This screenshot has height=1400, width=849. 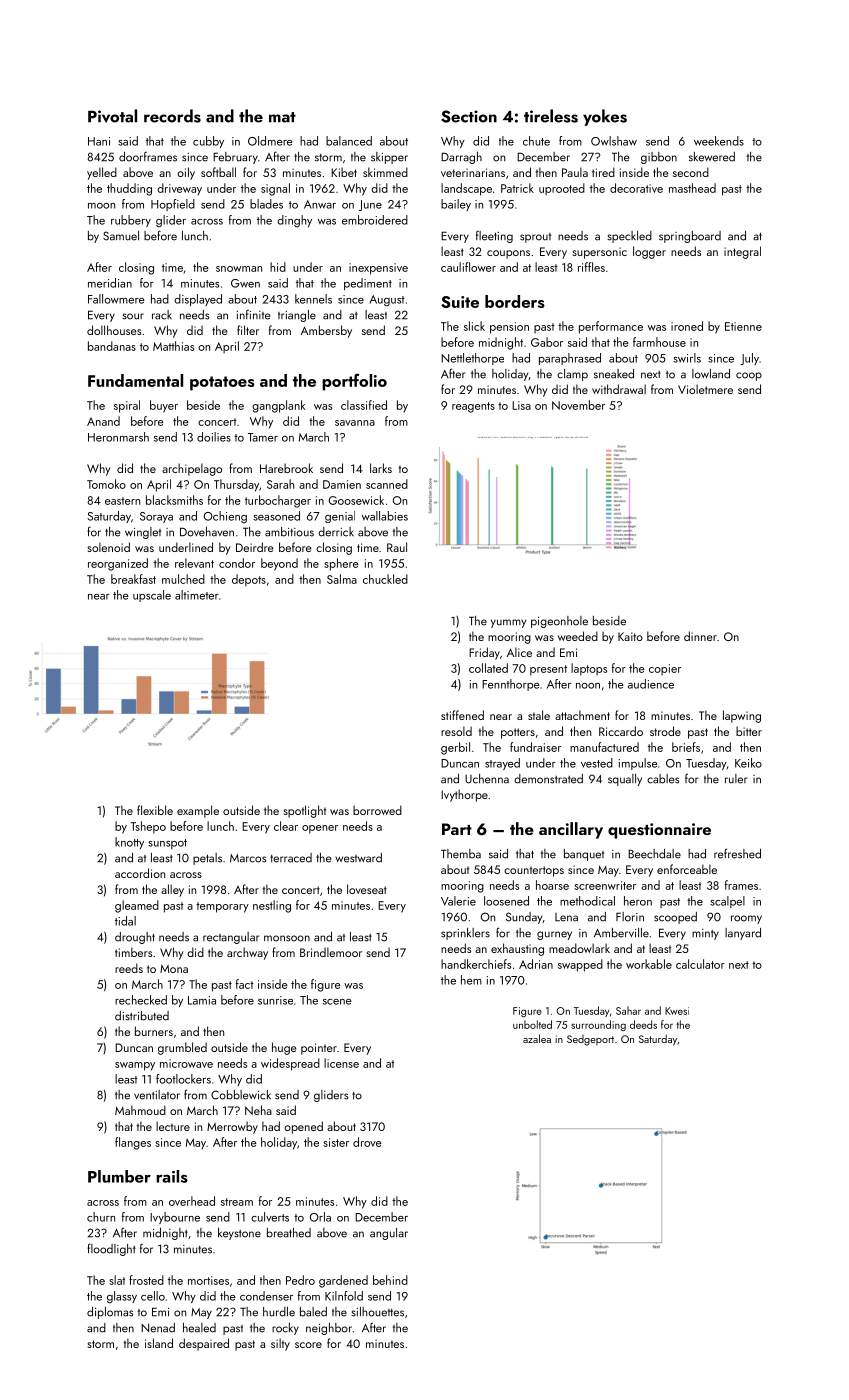 What do you see at coordinates (342, 579) in the screenshot?
I see `Salma` at bounding box center [342, 579].
